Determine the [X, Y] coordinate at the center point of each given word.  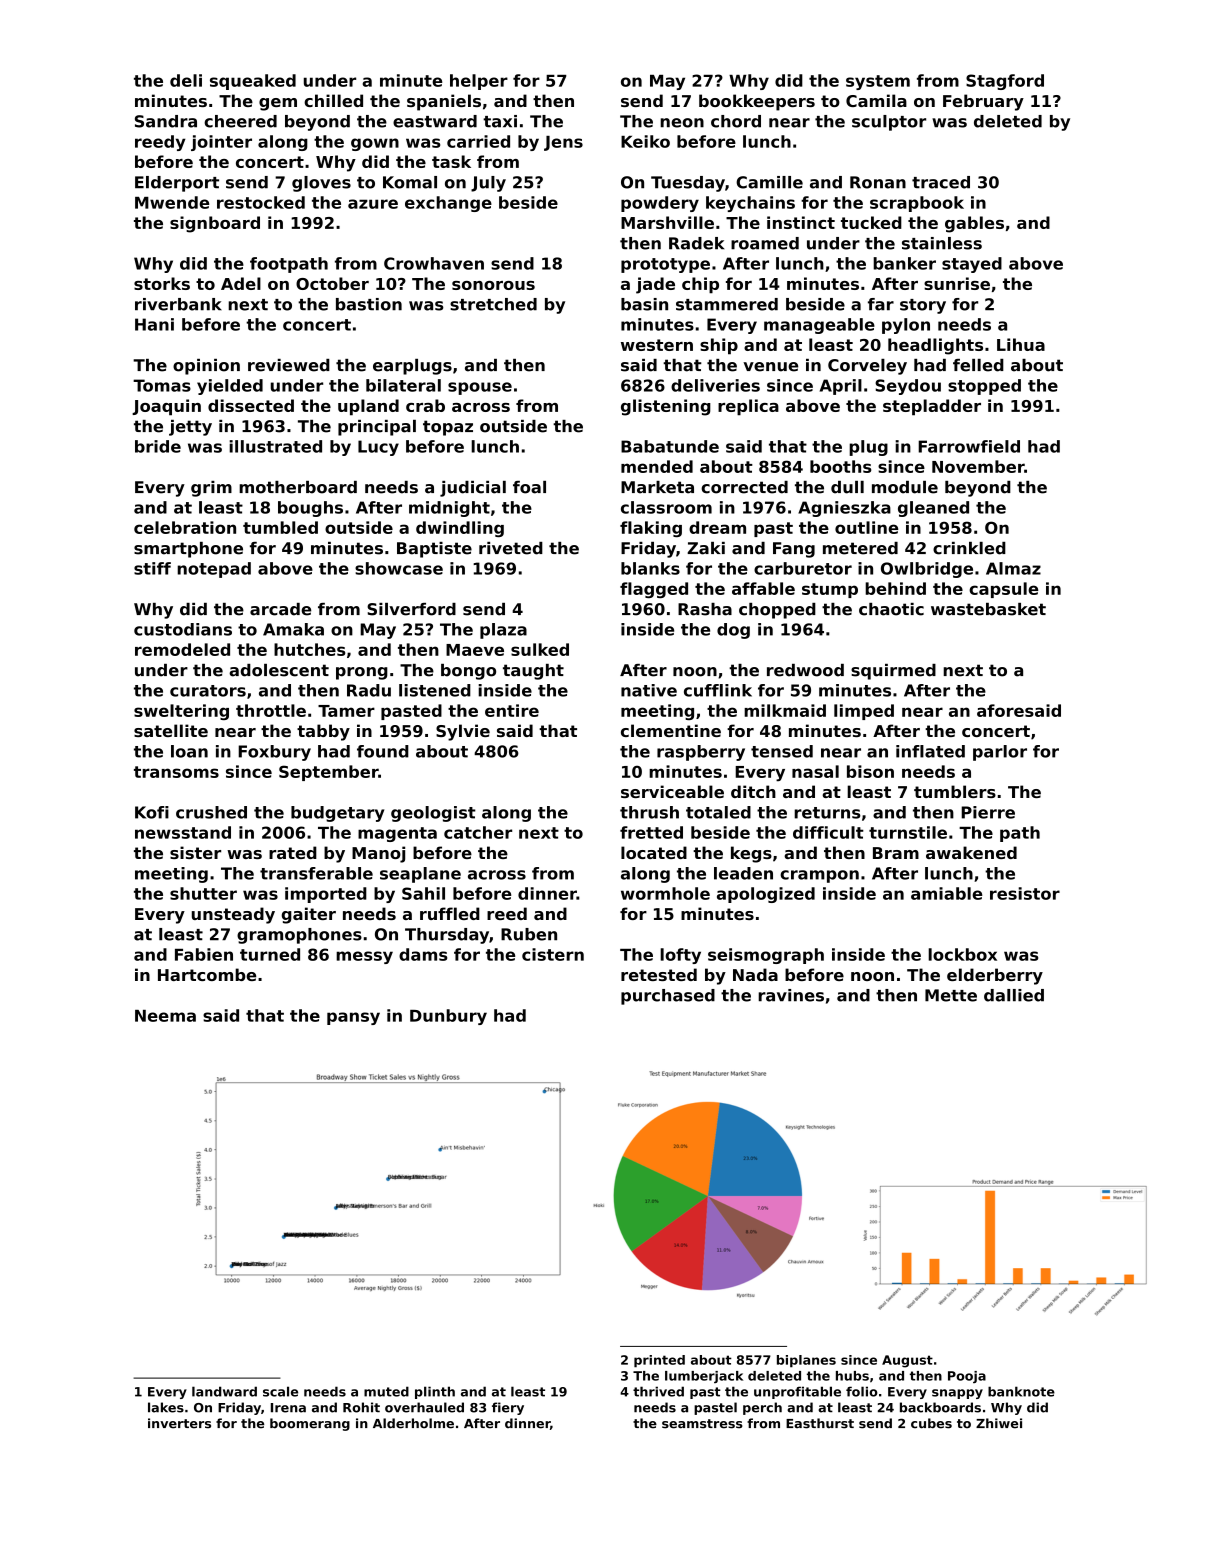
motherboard [298, 487]
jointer [221, 143]
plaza [503, 631]
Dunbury [448, 1017]
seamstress [702, 1424]
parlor [1000, 753]
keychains [750, 204]
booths [840, 466]
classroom [666, 507]
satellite [171, 730]
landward [224, 1391]
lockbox [962, 954]
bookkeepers [757, 102]
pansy [353, 1018]
